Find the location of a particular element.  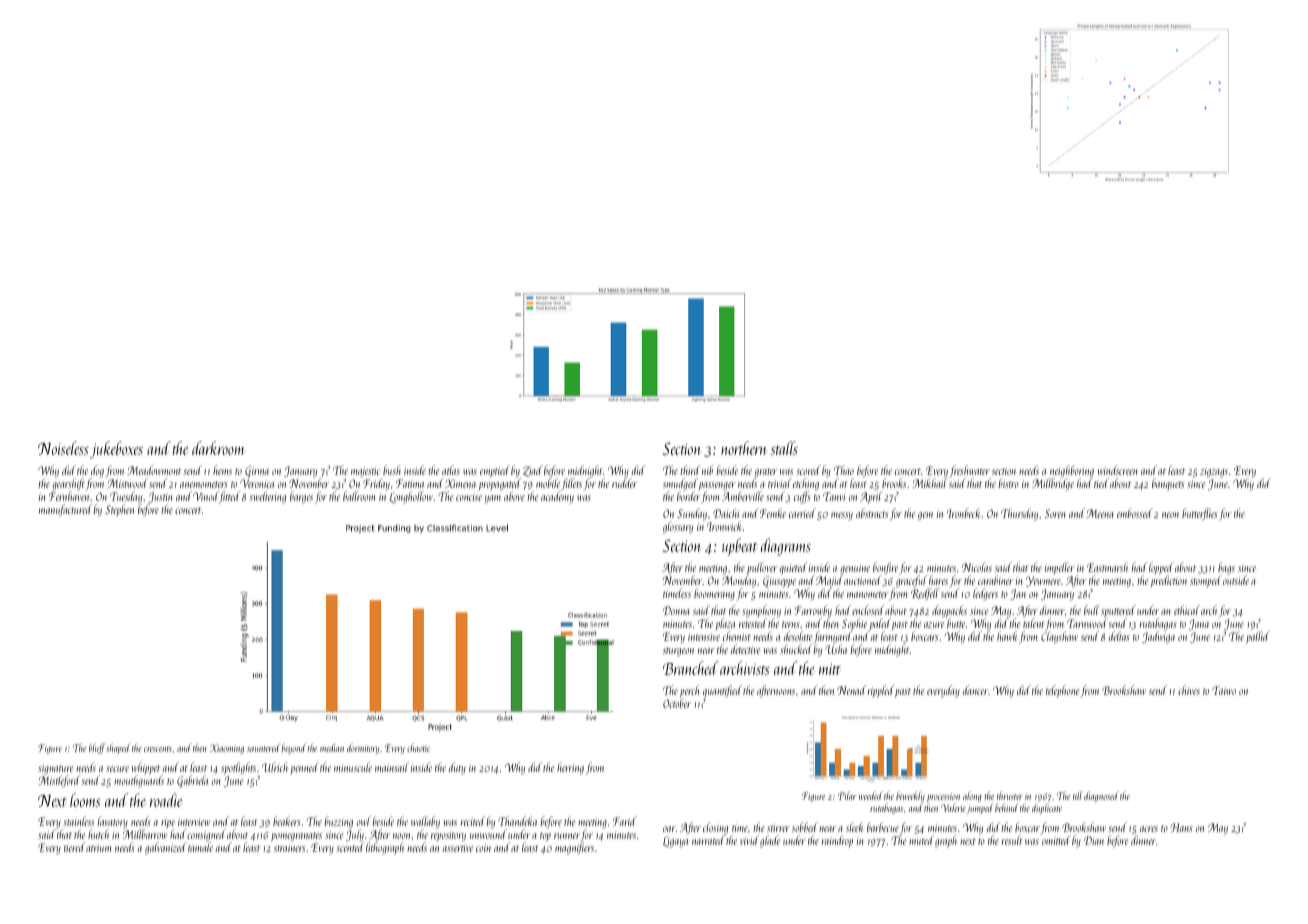

bags is located at coordinates (1226, 568).
